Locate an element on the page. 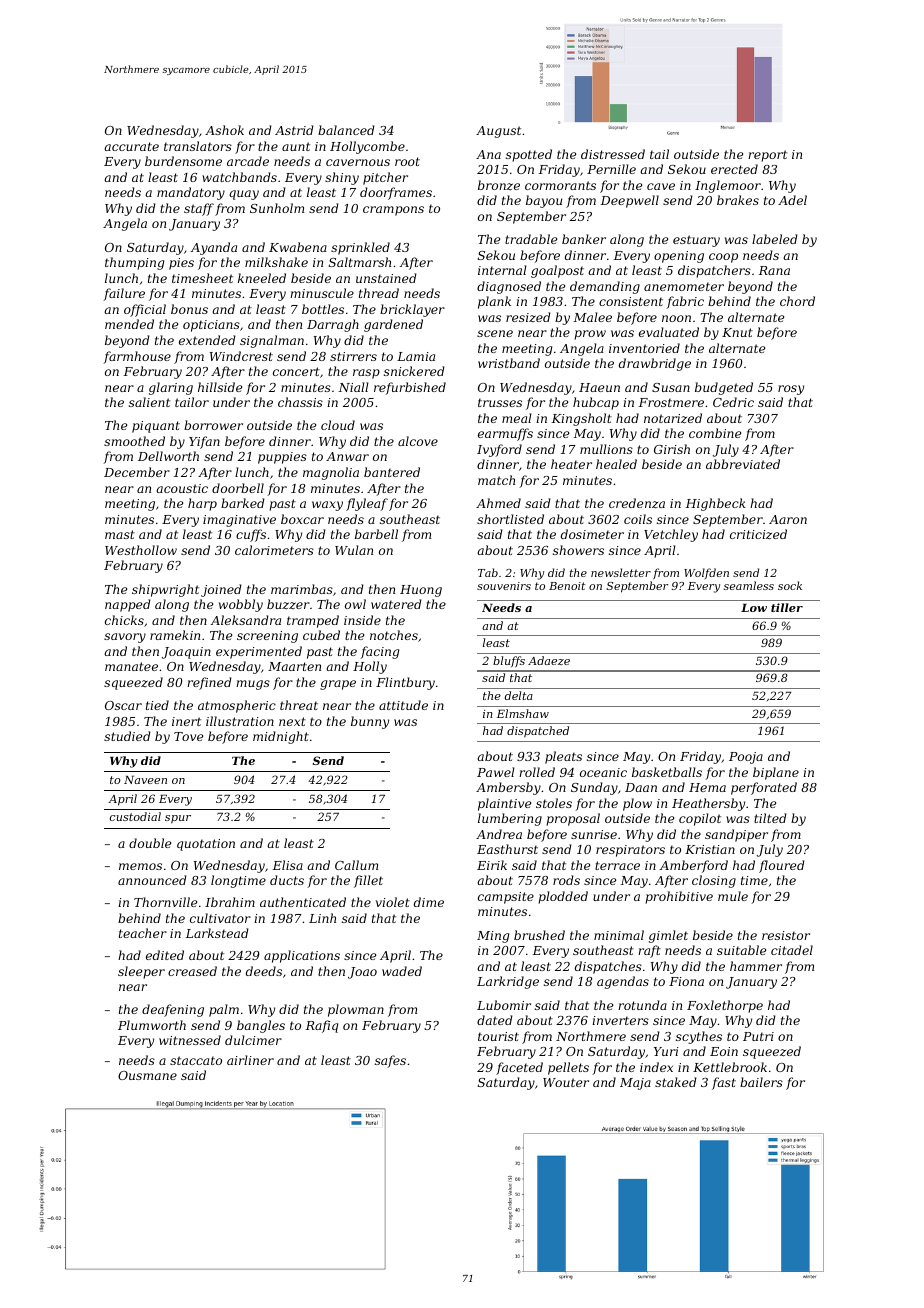 Image resolution: width=924 pixels, height=1308 pixels. manatee is located at coordinates (131, 666).
